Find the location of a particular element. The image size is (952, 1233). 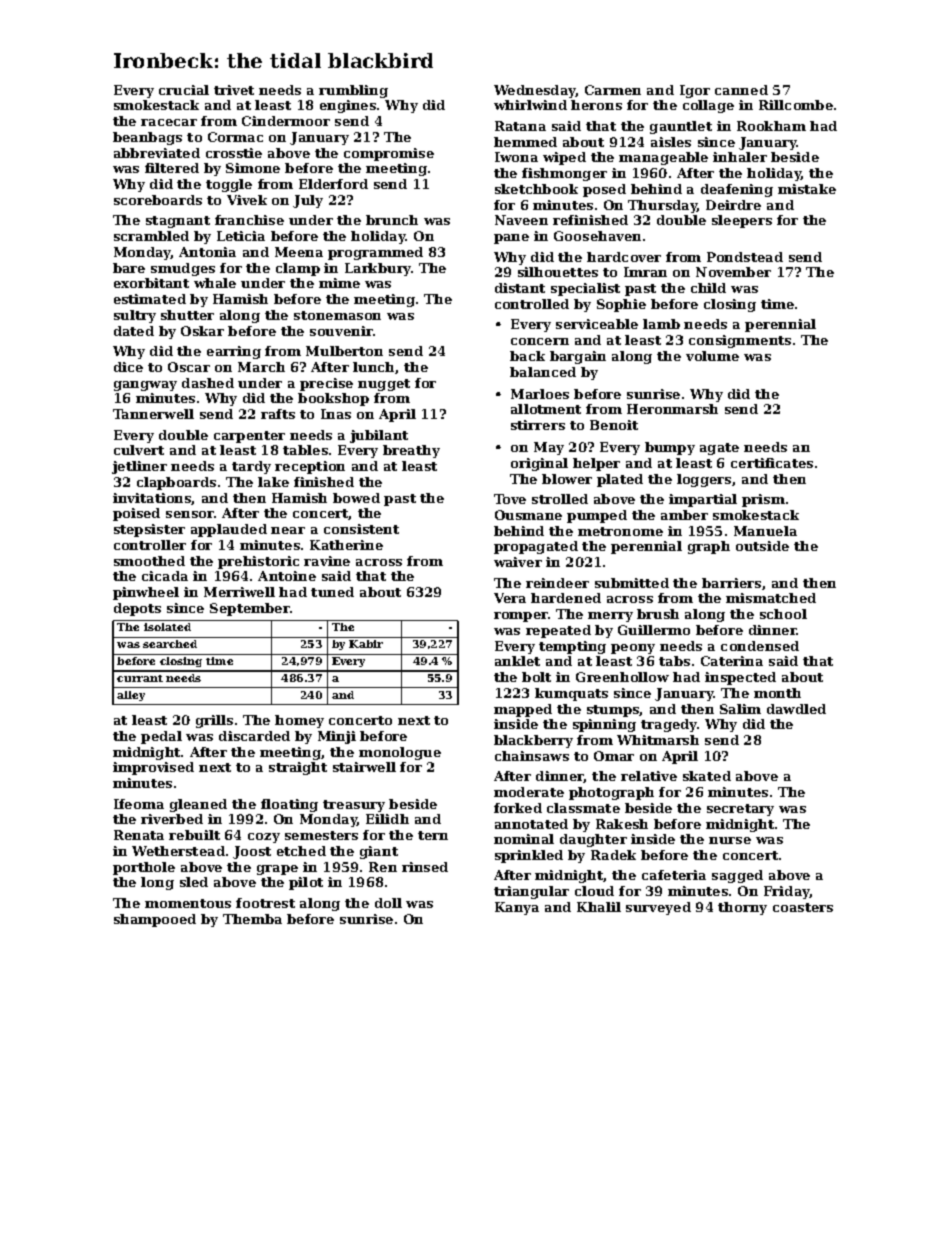

bargain is located at coordinates (578, 357).
